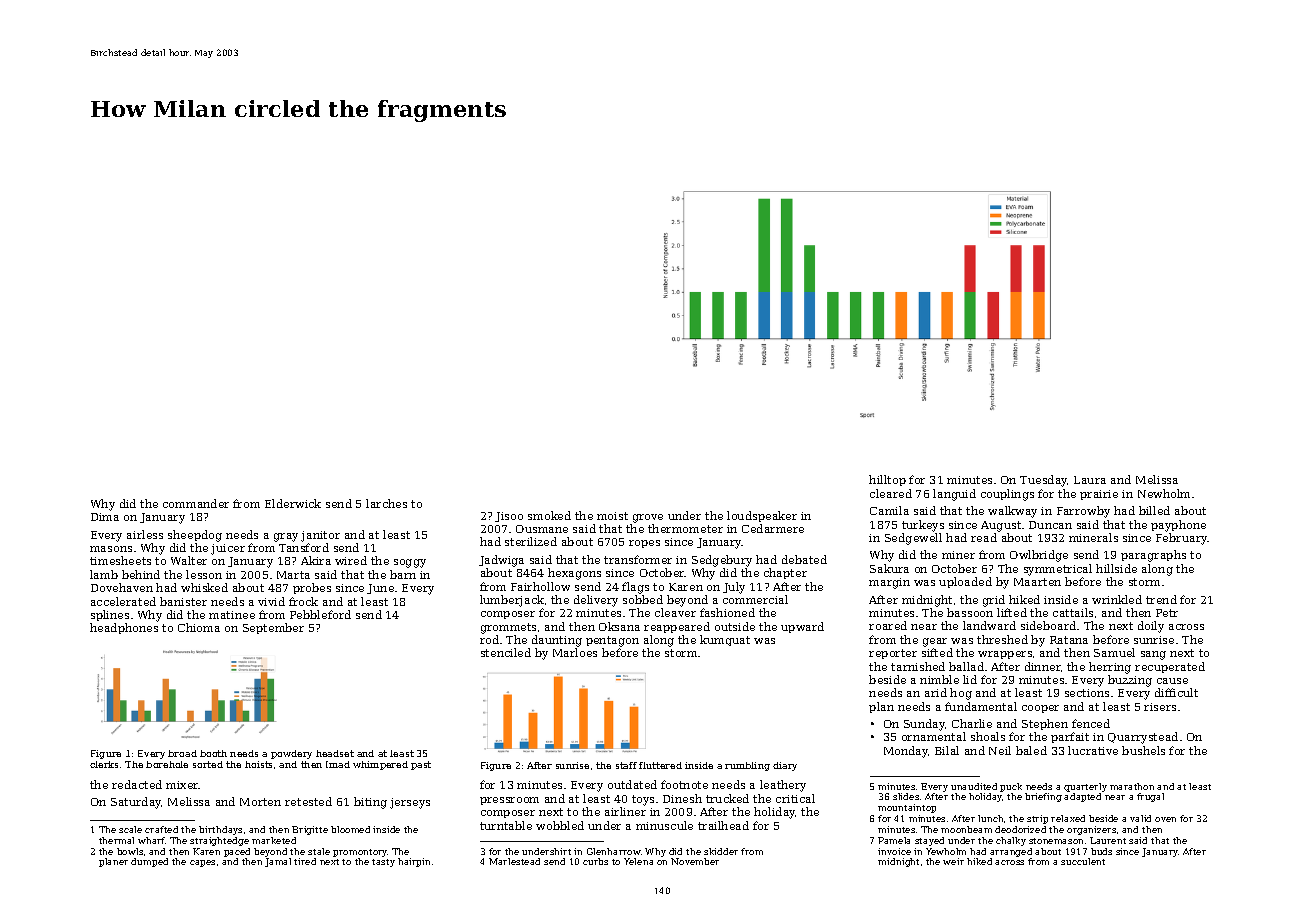  What do you see at coordinates (1178, 526) in the screenshot?
I see `payphone` at bounding box center [1178, 526].
